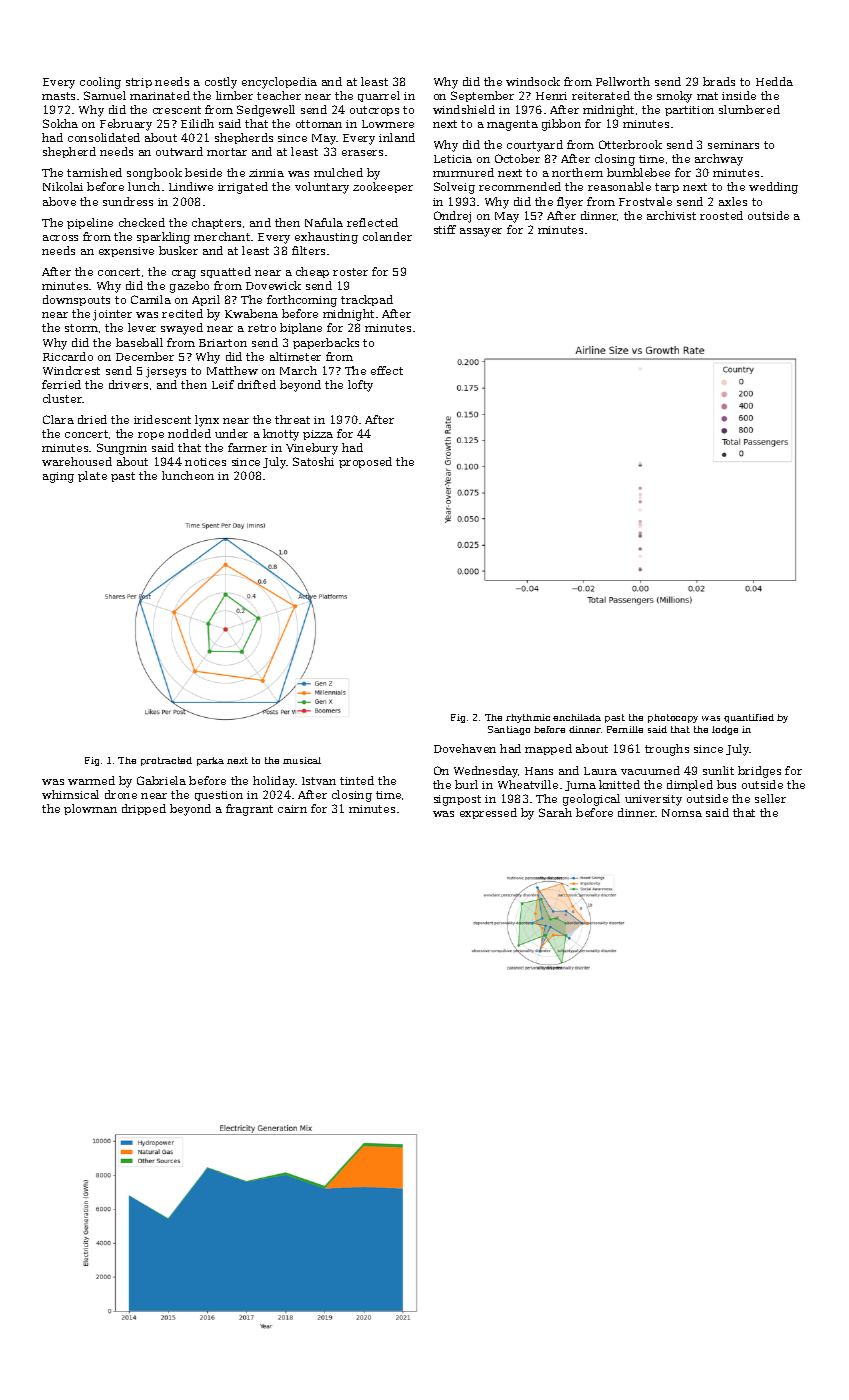 The image size is (849, 1400). Describe the element at coordinates (645, 201) in the image. I see `Frostvale` at that location.
